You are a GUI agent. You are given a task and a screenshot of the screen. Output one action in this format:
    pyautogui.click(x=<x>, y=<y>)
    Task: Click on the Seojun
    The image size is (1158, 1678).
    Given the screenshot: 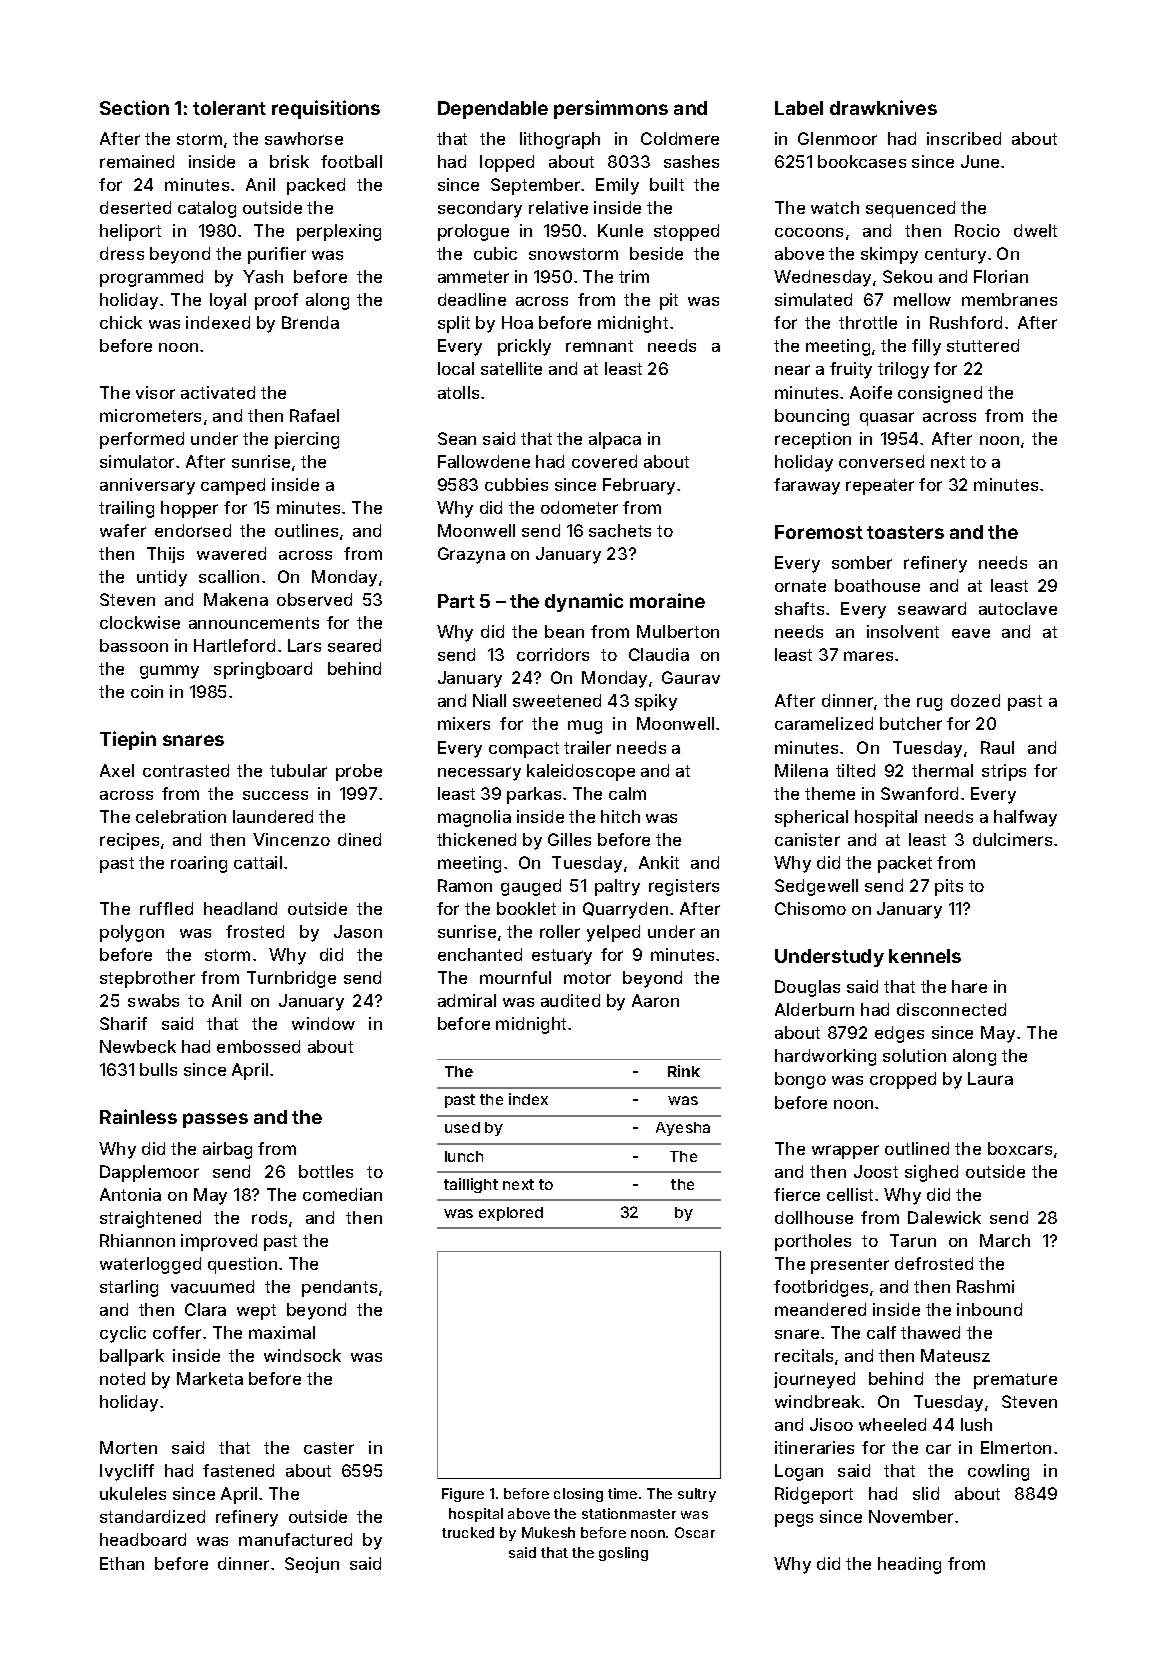 What is the action you would take?
    pyautogui.click(x=312, y=1565)
